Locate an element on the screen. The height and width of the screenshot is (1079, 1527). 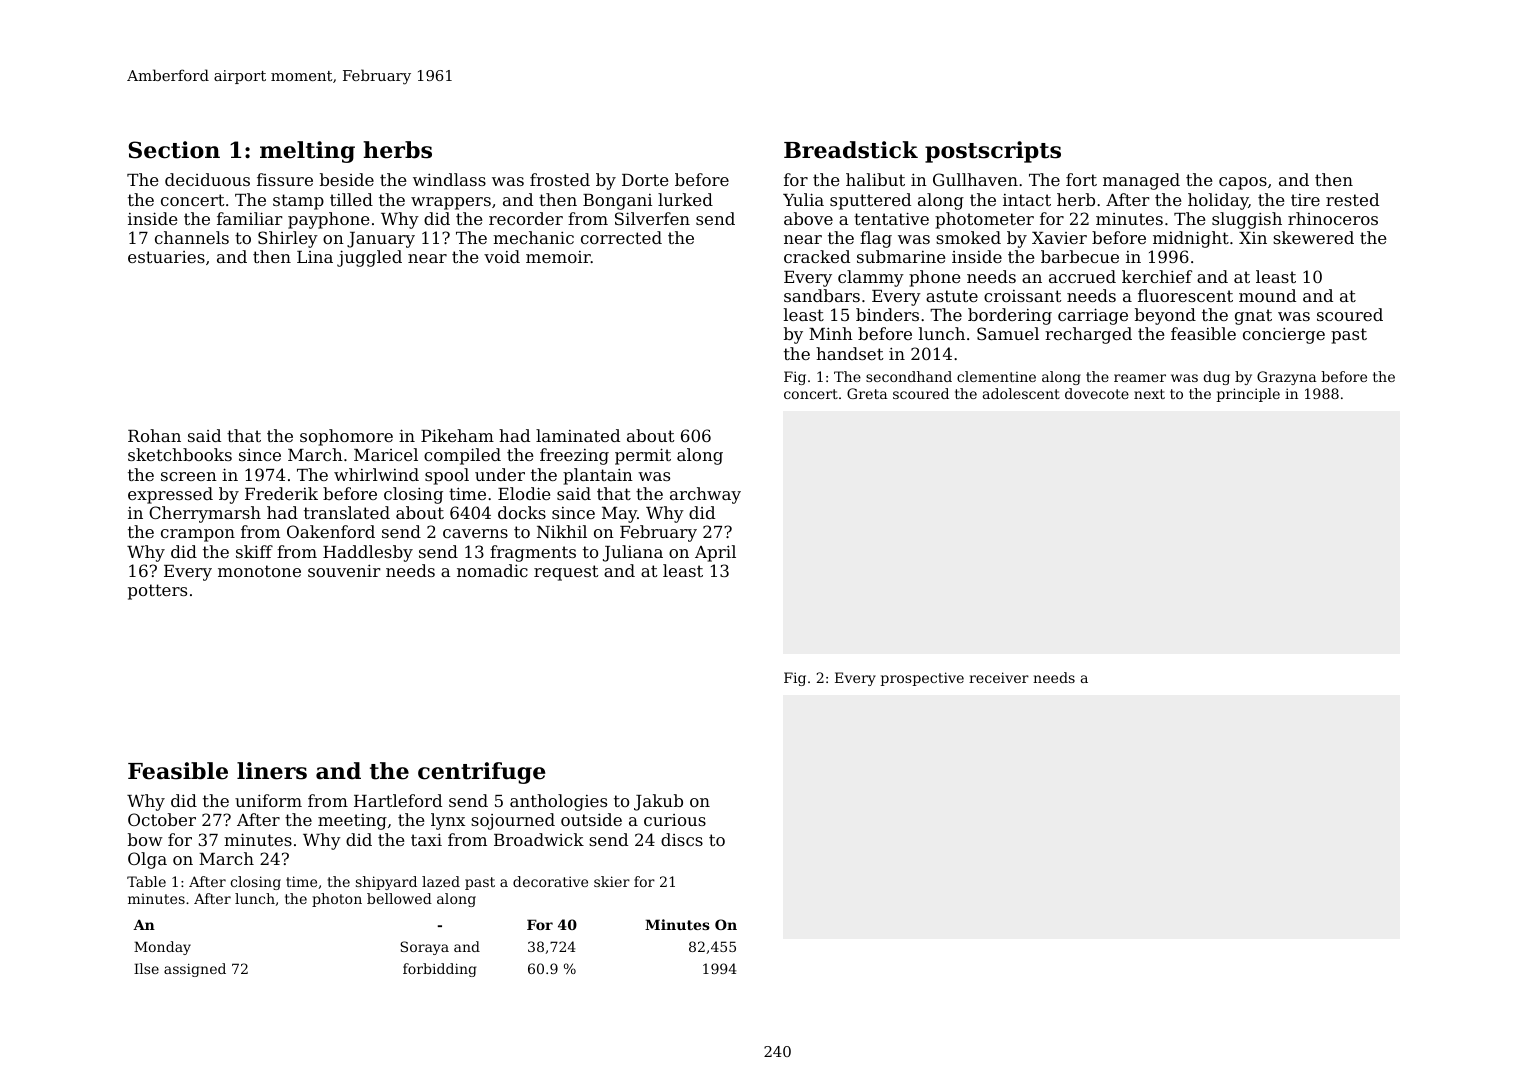
principle is located at coordinates (1248, 395).
